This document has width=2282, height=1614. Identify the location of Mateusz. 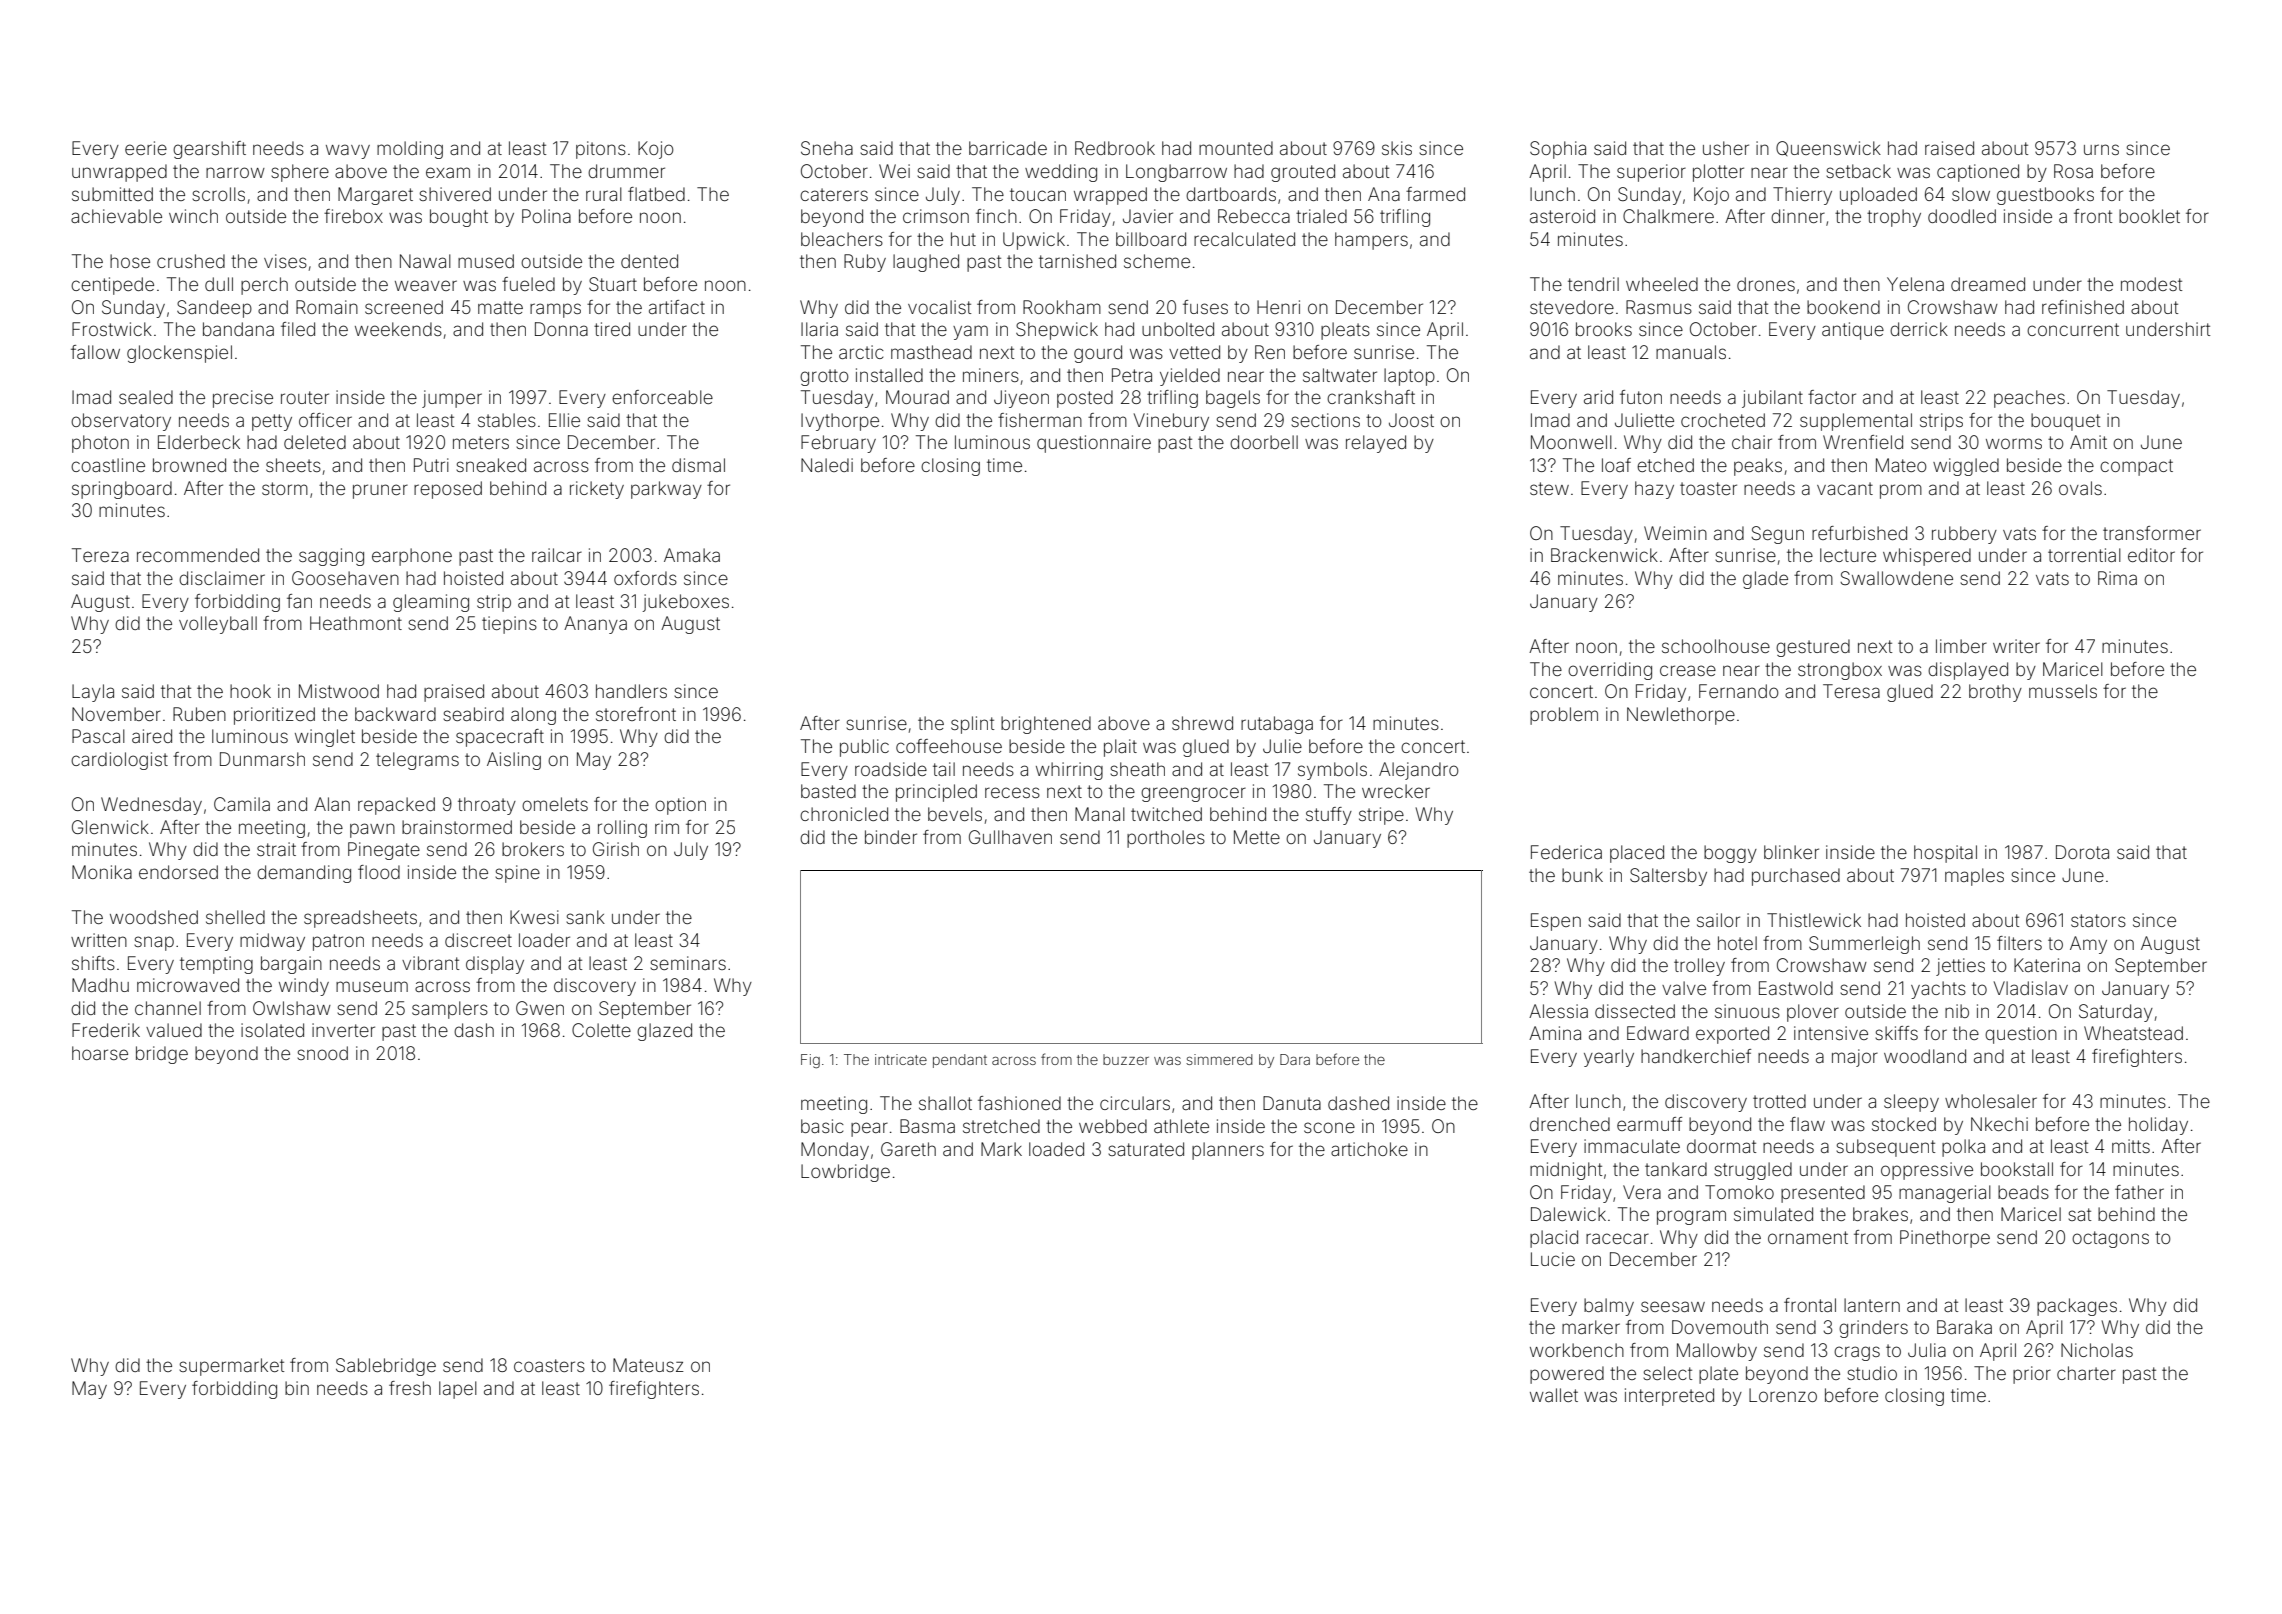
(648, 1365).
